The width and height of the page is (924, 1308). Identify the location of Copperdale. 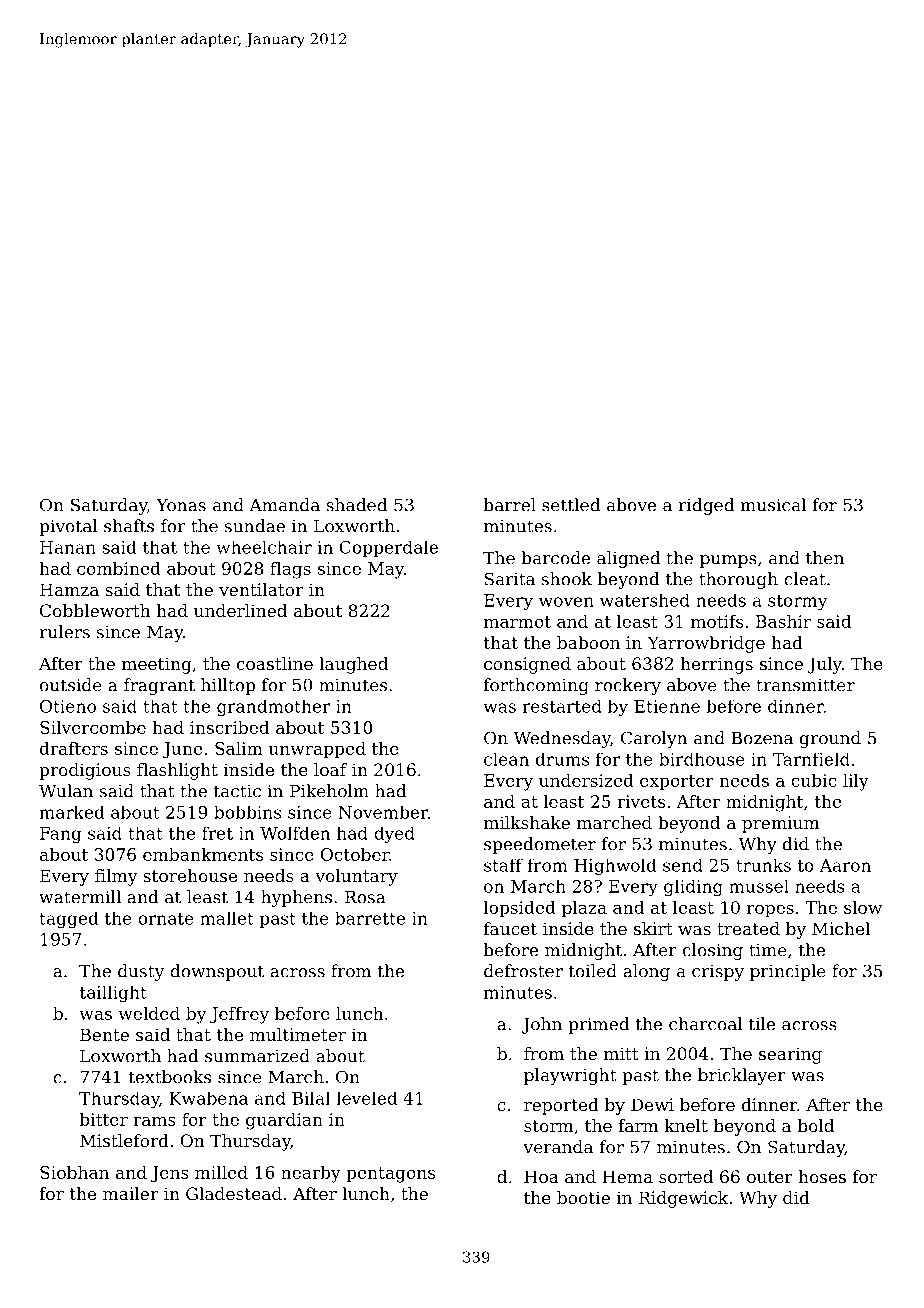
(388, 549).
